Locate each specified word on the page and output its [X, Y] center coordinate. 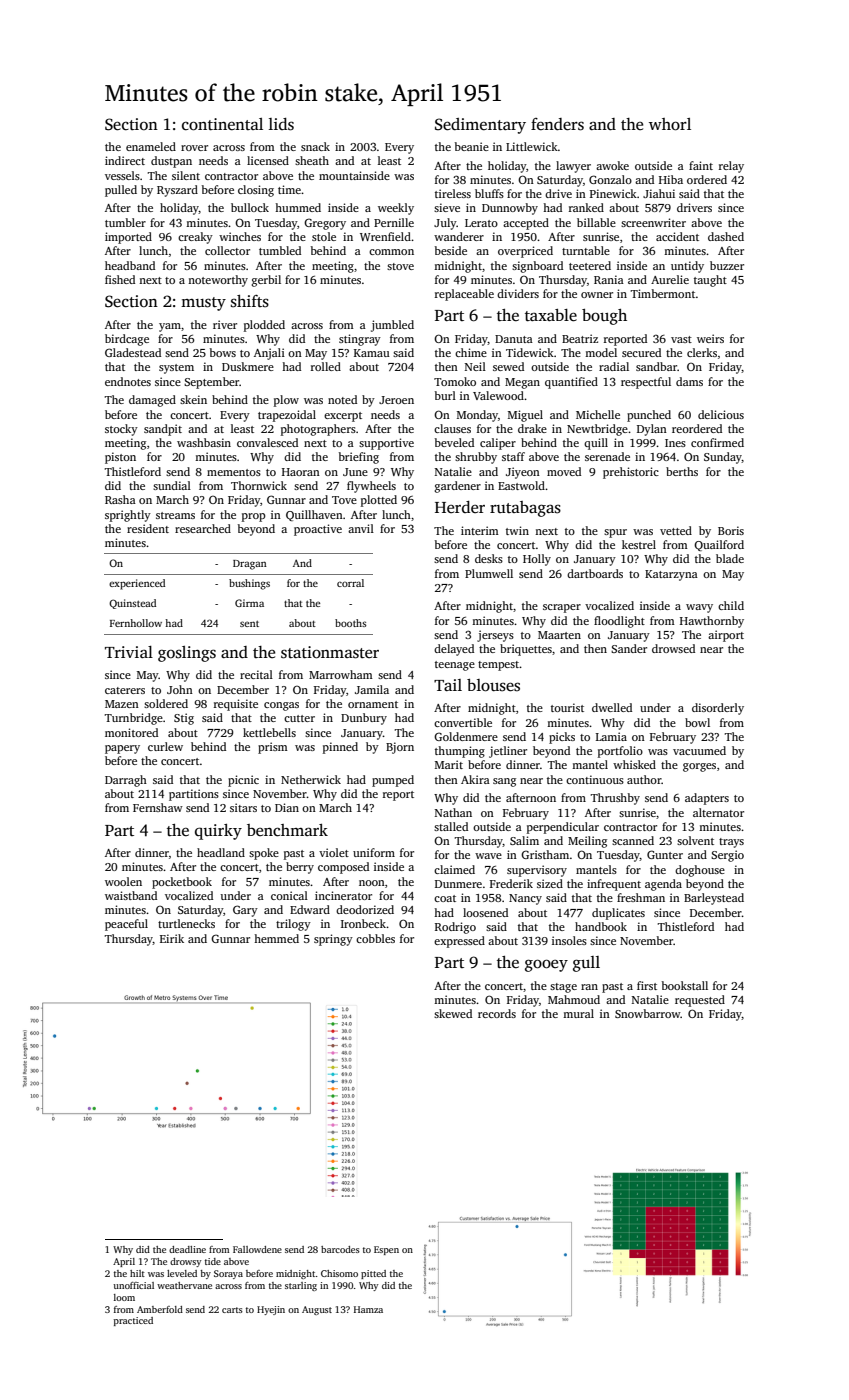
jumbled [392, 326]
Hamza [368, 1309]
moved [564, 471]
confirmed [717, 442]
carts [232, 1310]
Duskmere [248, 366]
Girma [249, 603]
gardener [458, 487]
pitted [373, 1274]
